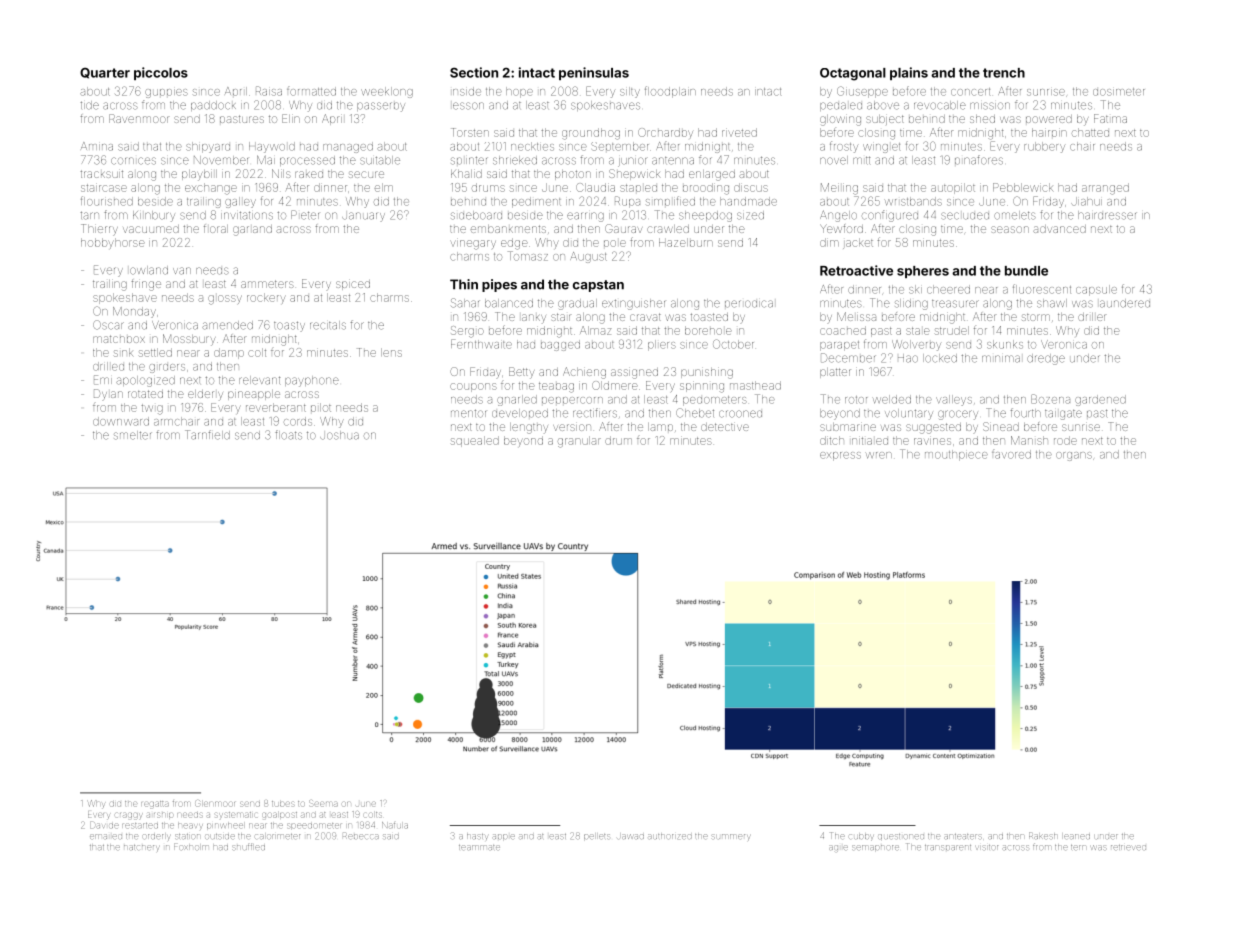 The width and height of the screenshot is (1233, 952). What do you see at coordinates (1029, 440) in the screenshot?
I see `Manish` at bounding box center [1029, 440].
